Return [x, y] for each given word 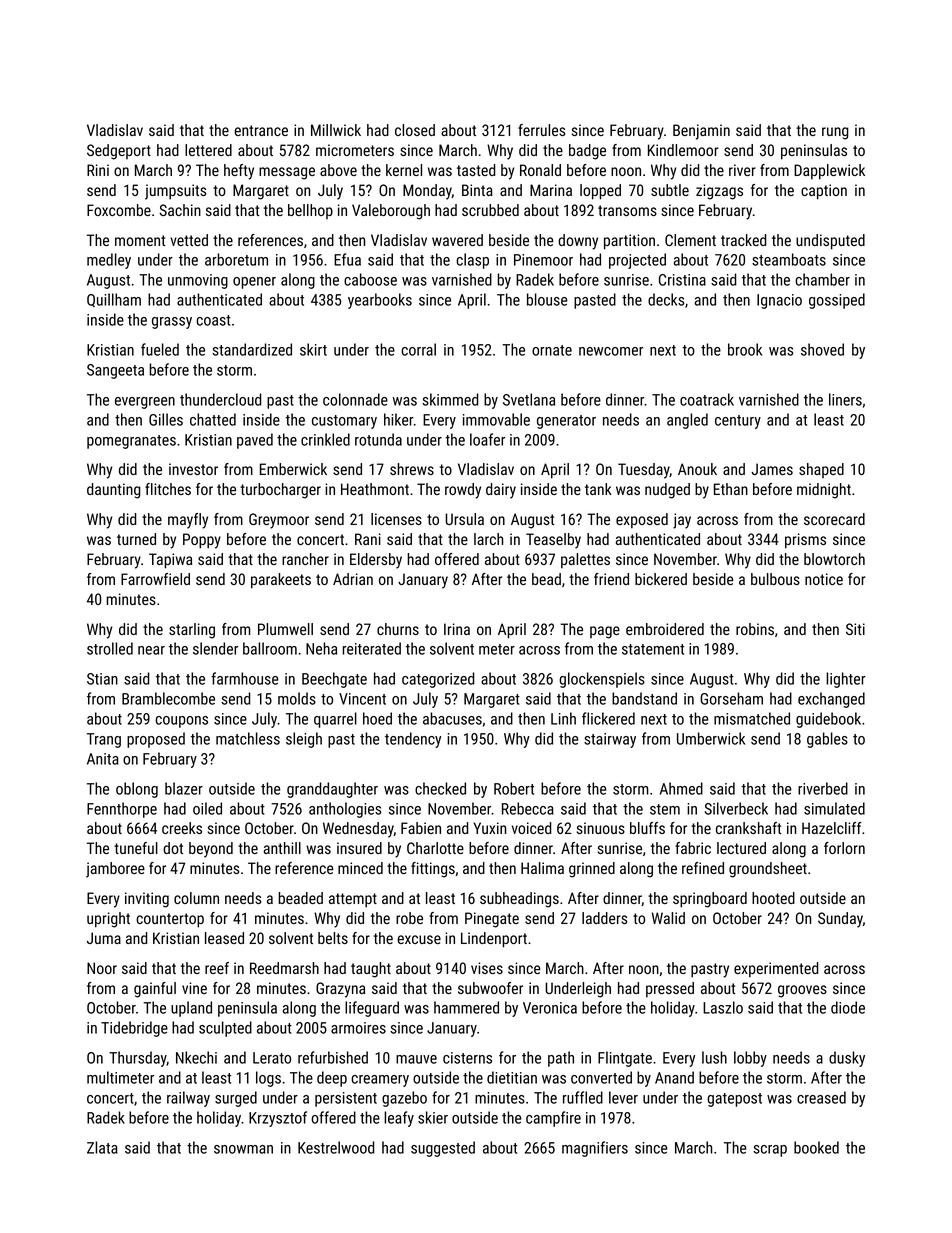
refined [703, 868]
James [772, 469]
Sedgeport [119, 152]
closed [415, 130]
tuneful [136, 848]
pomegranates [131, 442]
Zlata [102, 1147]
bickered [661, 579]
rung [835, 133]
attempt [353, 900]
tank [598, 489]
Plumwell [285, 629]
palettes [585, 560]
